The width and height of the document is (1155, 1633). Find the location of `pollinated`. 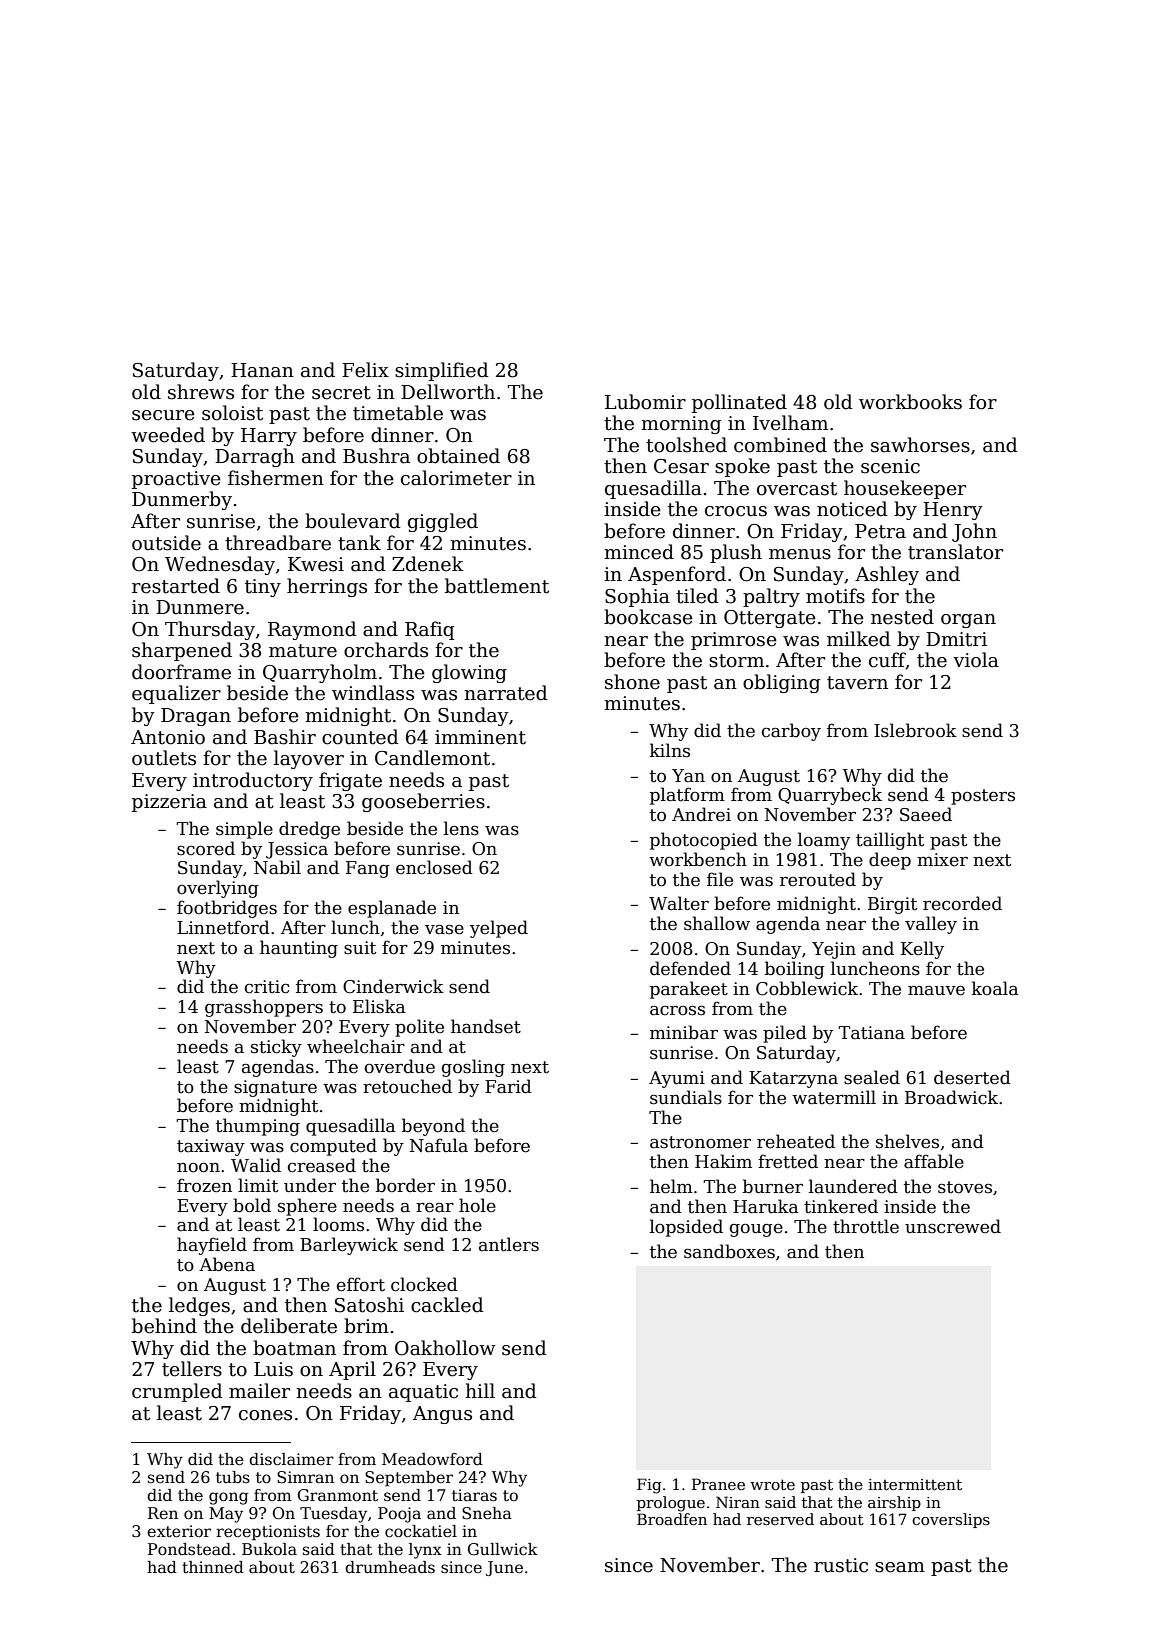

pollinated is located at coordinates (739, 403).
